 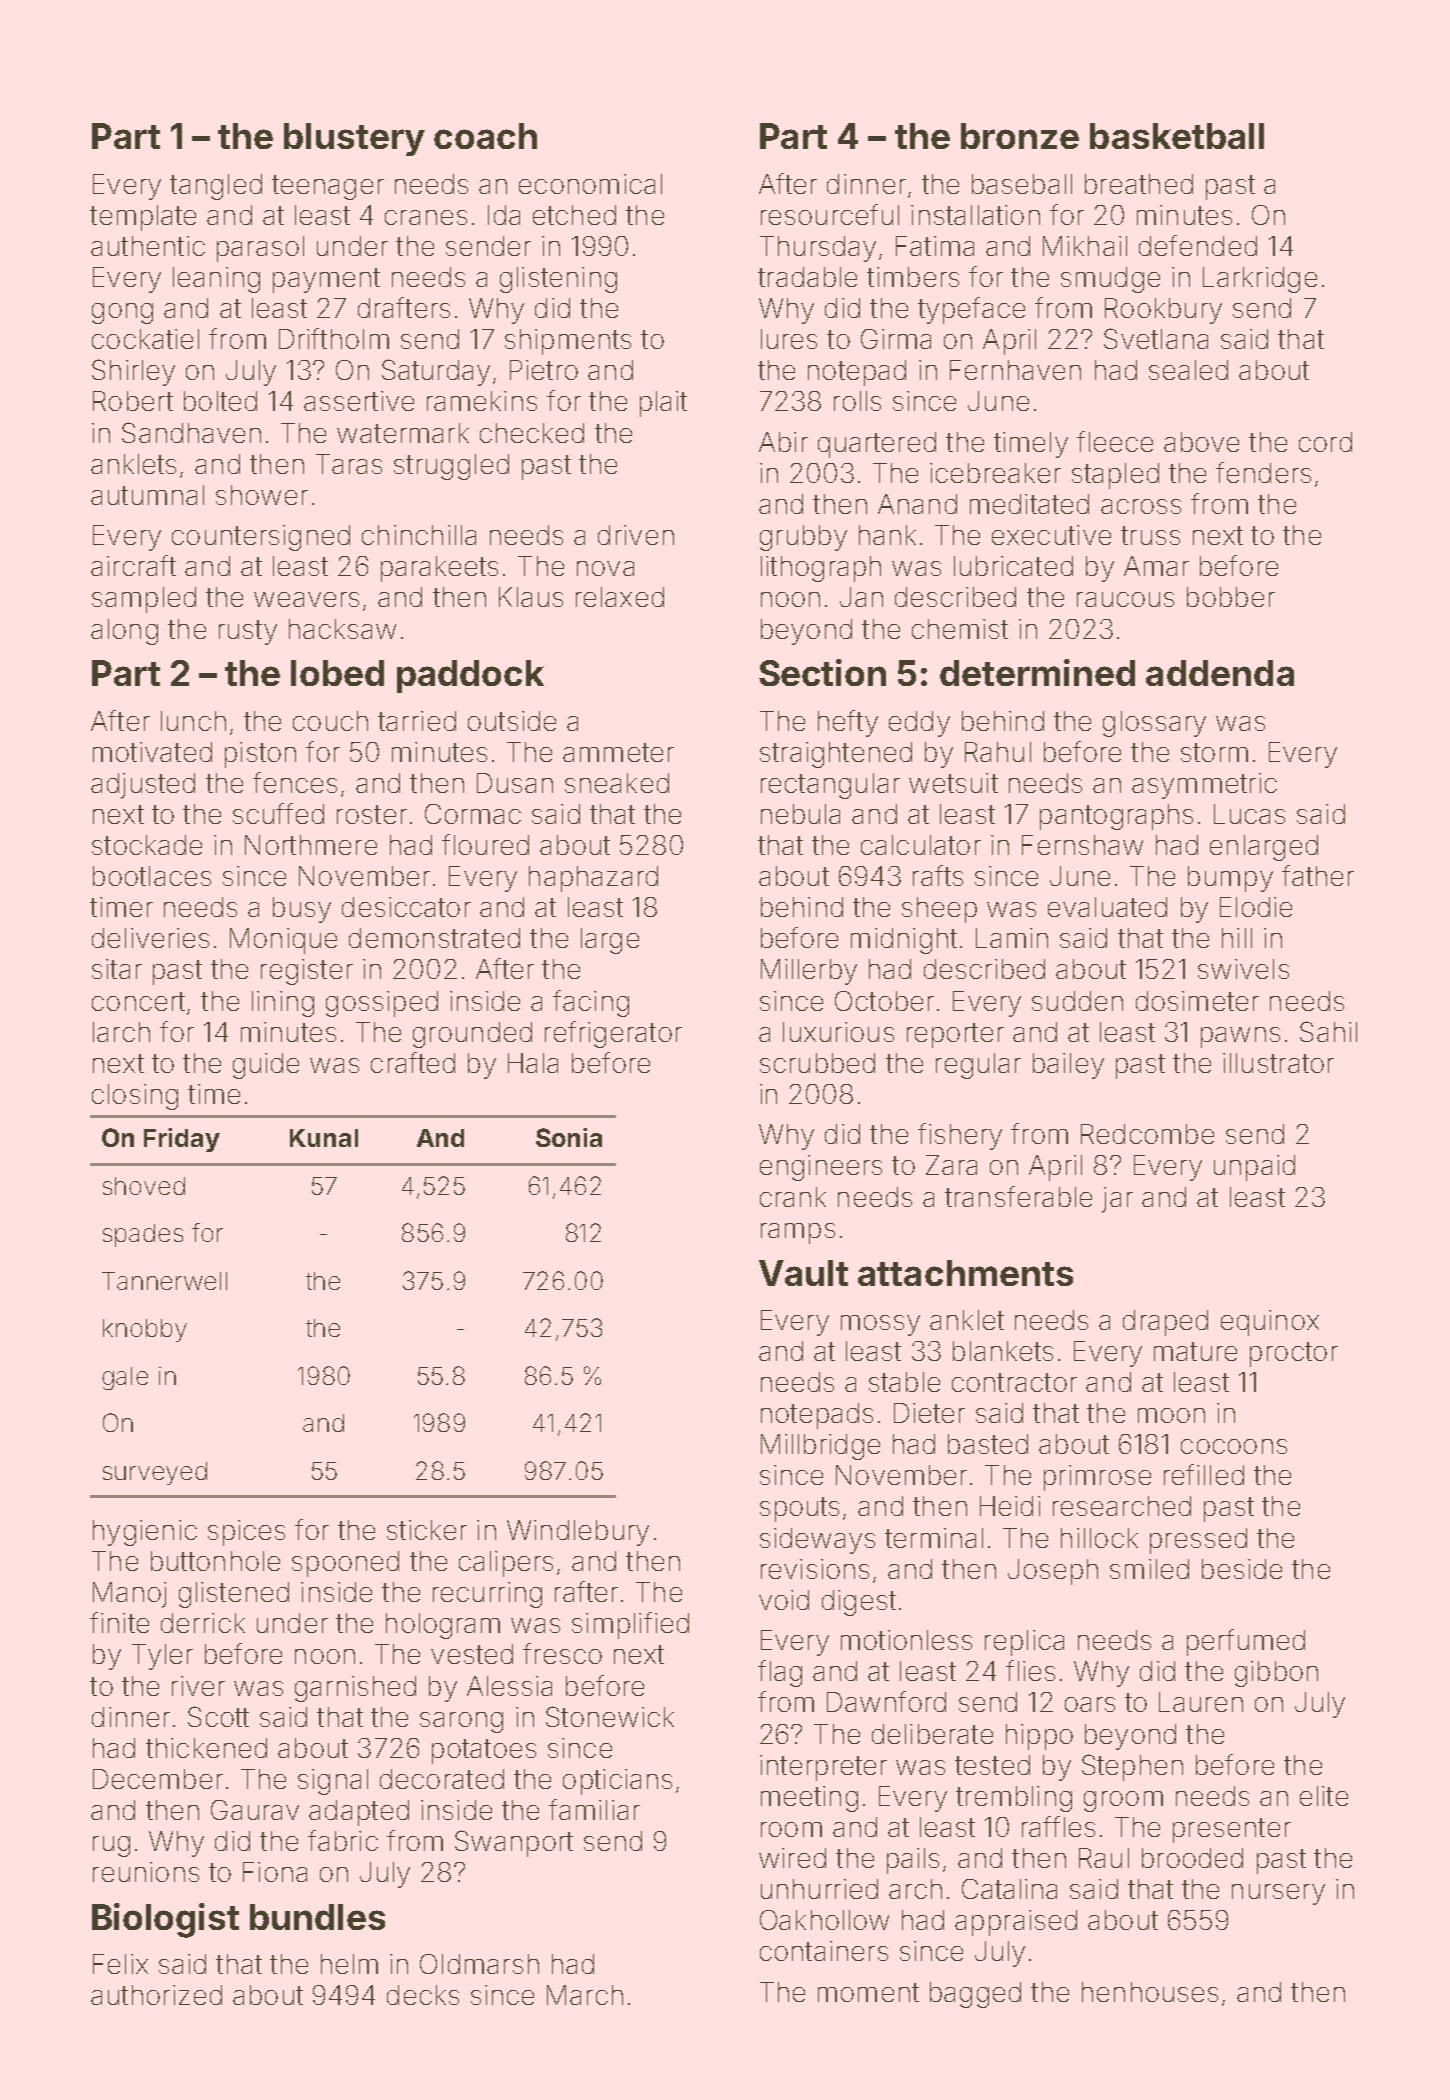 I want to click on stable, so click(x=904, y=1382).
